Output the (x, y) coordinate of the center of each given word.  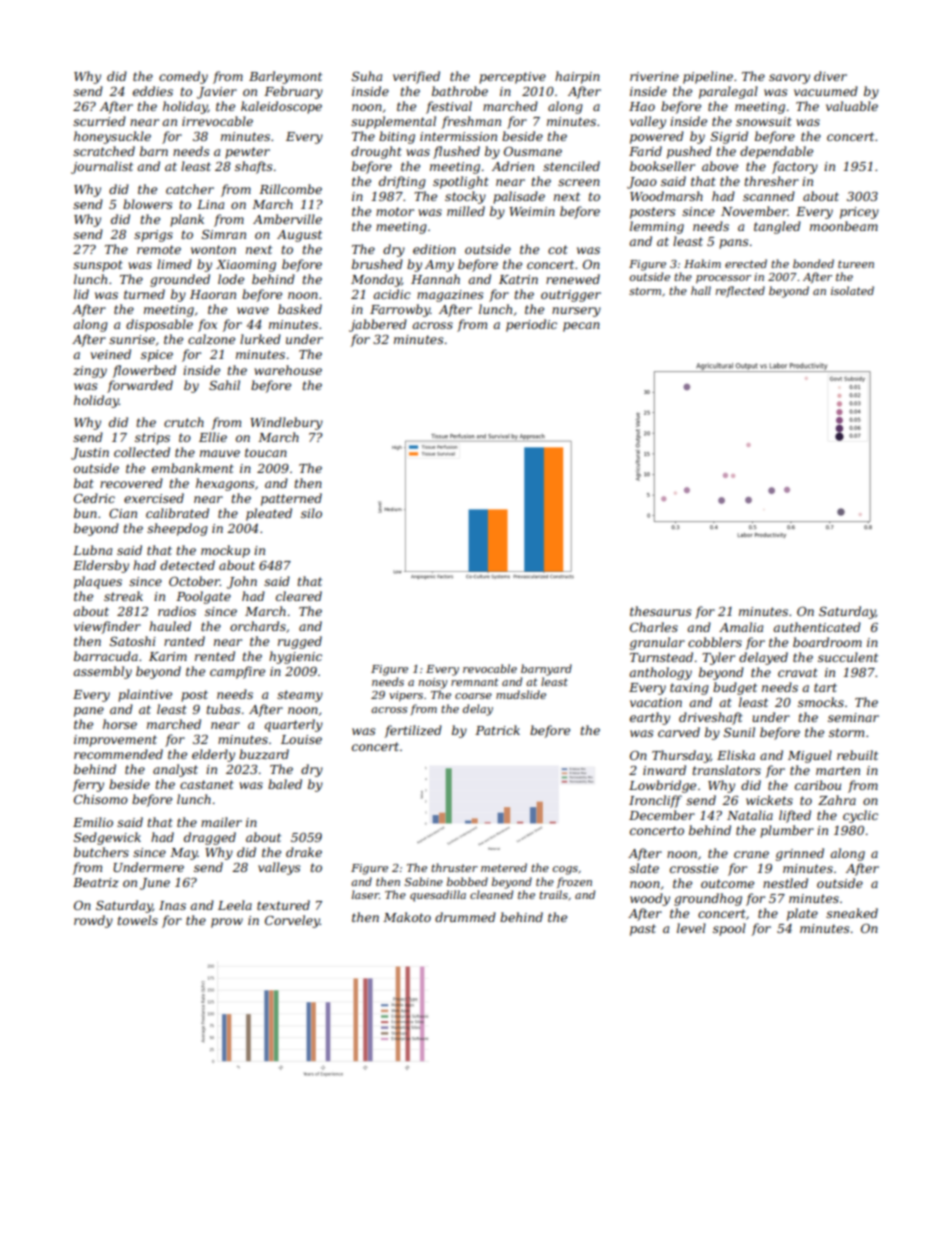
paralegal (728, 92)
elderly (213, 755)
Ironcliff (655, 801)
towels (138, 920)
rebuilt (857, 755)
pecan (581, 327)
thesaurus (661, 611)
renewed (573, 279)
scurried (99, 121)
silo (311, 513)
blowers (148, 204)
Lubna (92, 550)
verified (416, 77)
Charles (654, 627)
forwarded (140, 386)
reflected (740, 291)
